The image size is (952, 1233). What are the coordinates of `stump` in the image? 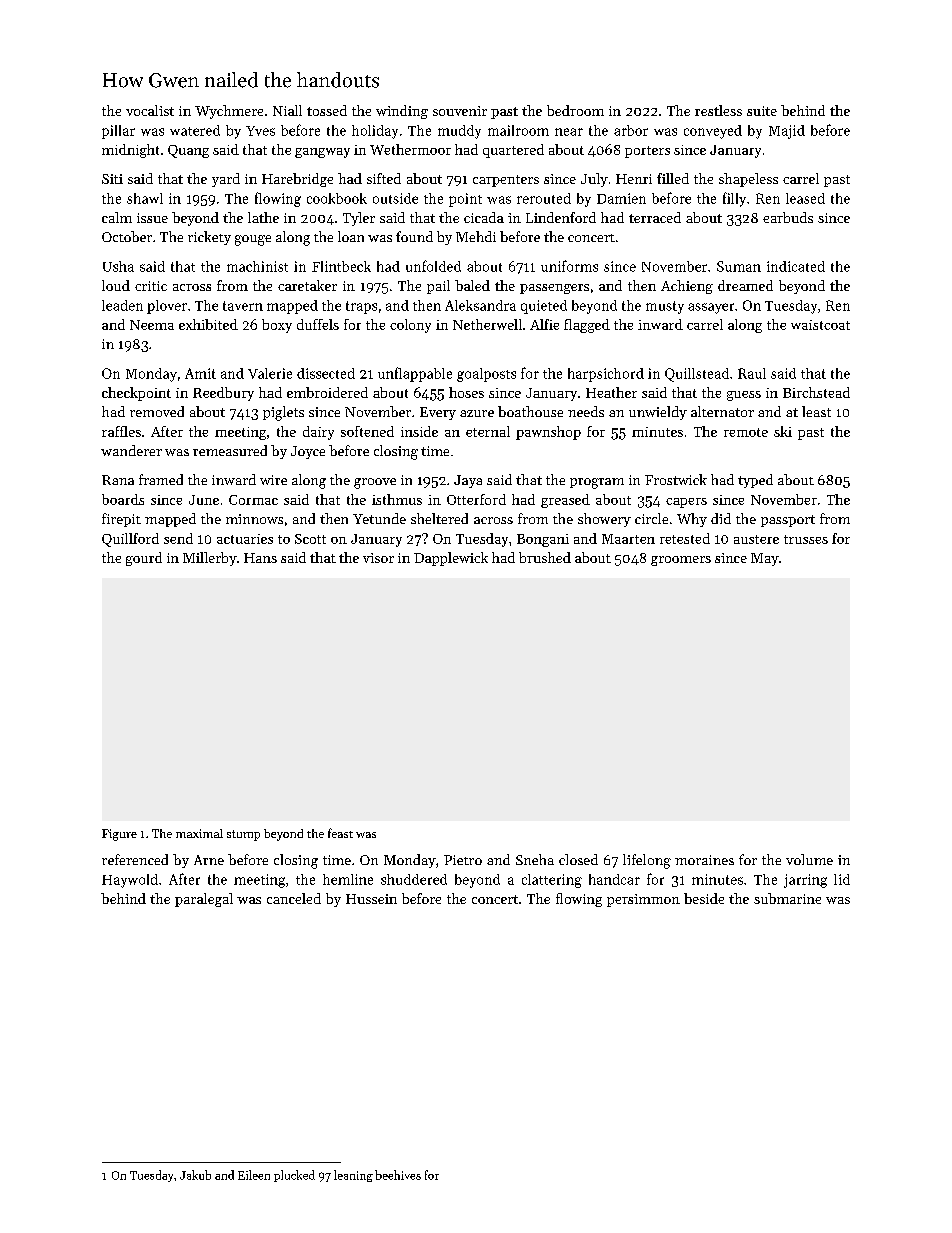 It's located at (243, 835).
